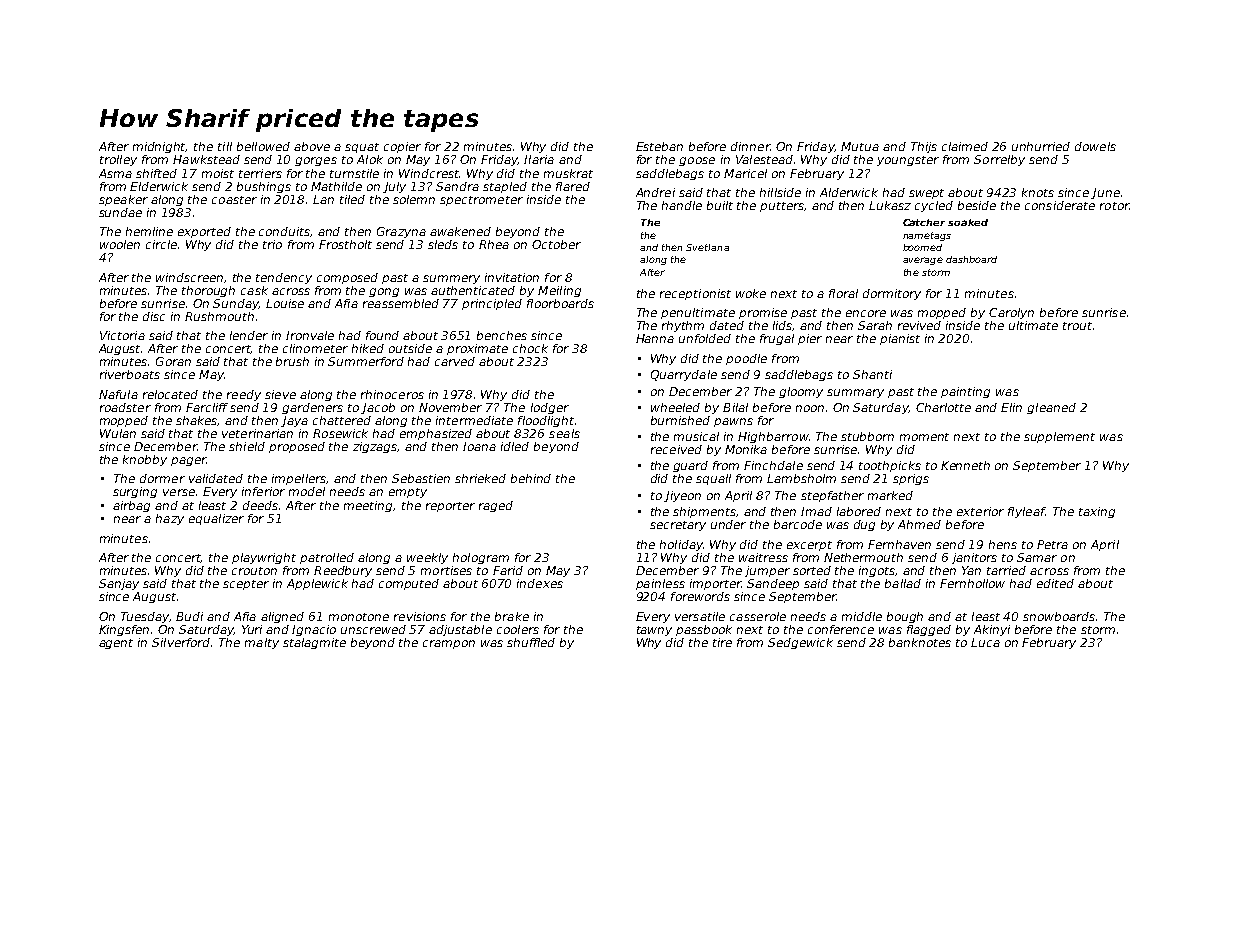 This document has height=952, width=1233. Describe the element at coordinates (159, 147) in the document. I see `midnight` at that location.
